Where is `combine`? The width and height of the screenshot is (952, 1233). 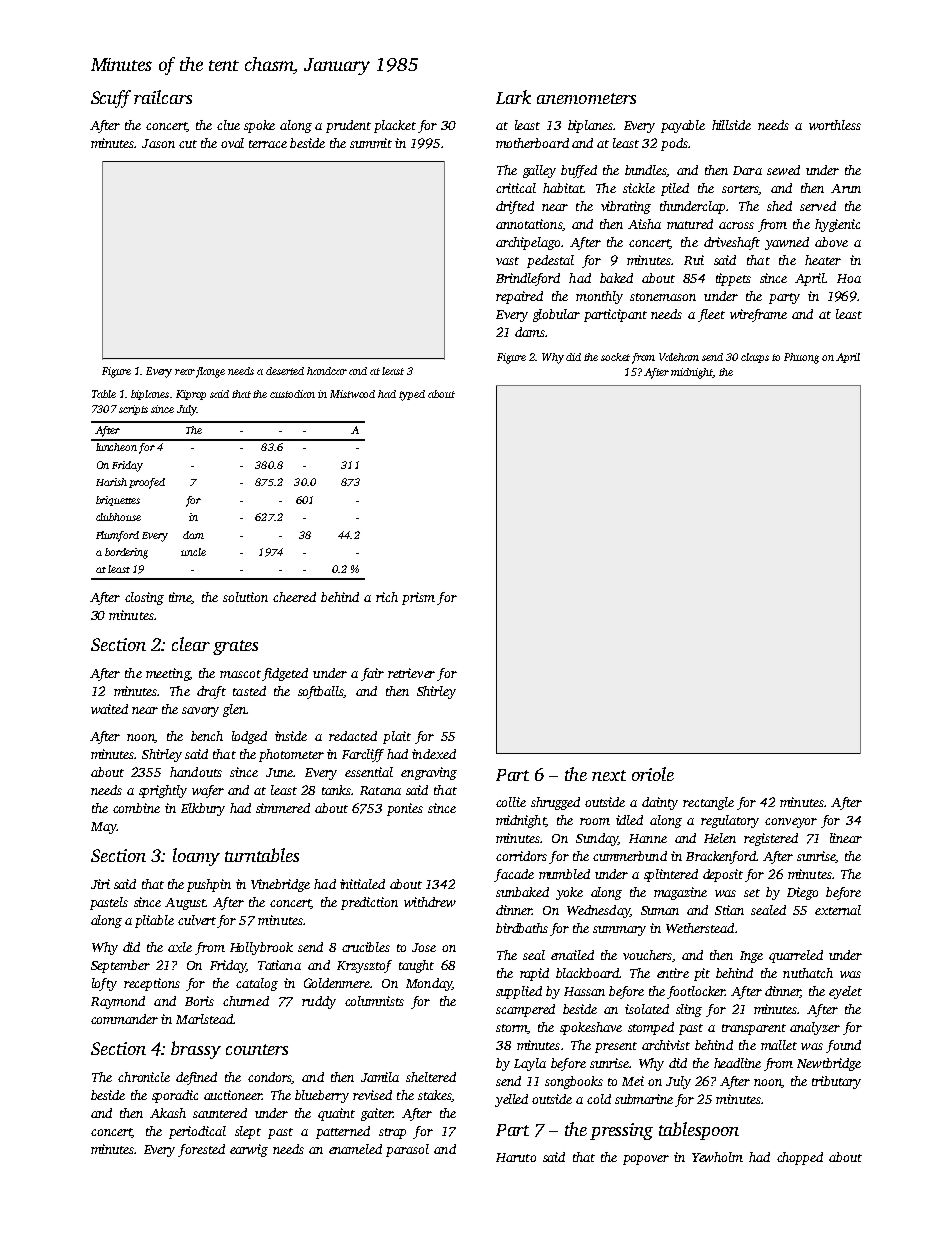
combine is located at coordinates (136, 808).
